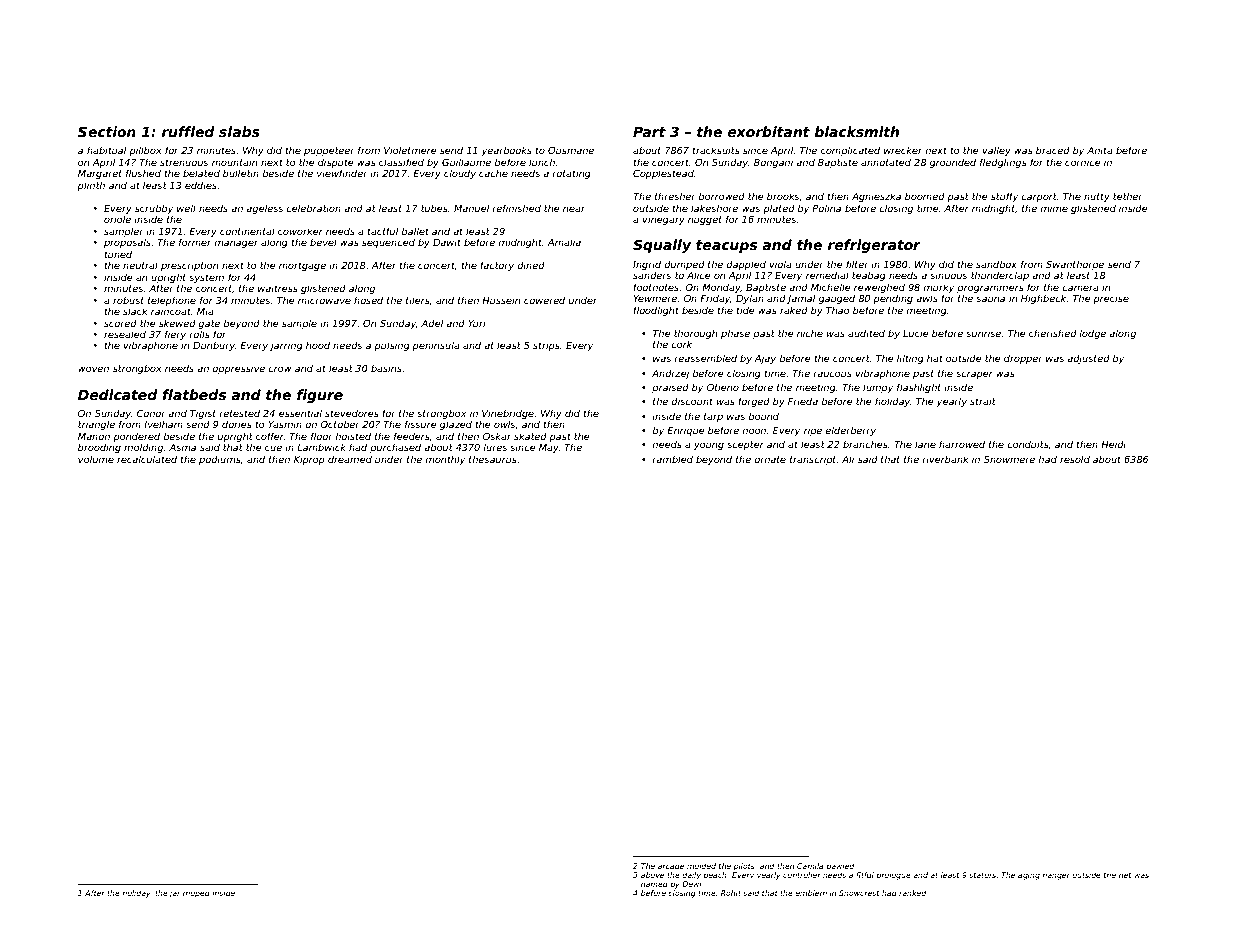 Image resolution: width=1233 pixels, height=952 pixels. I want to click on rotating, so click(571, 174).
